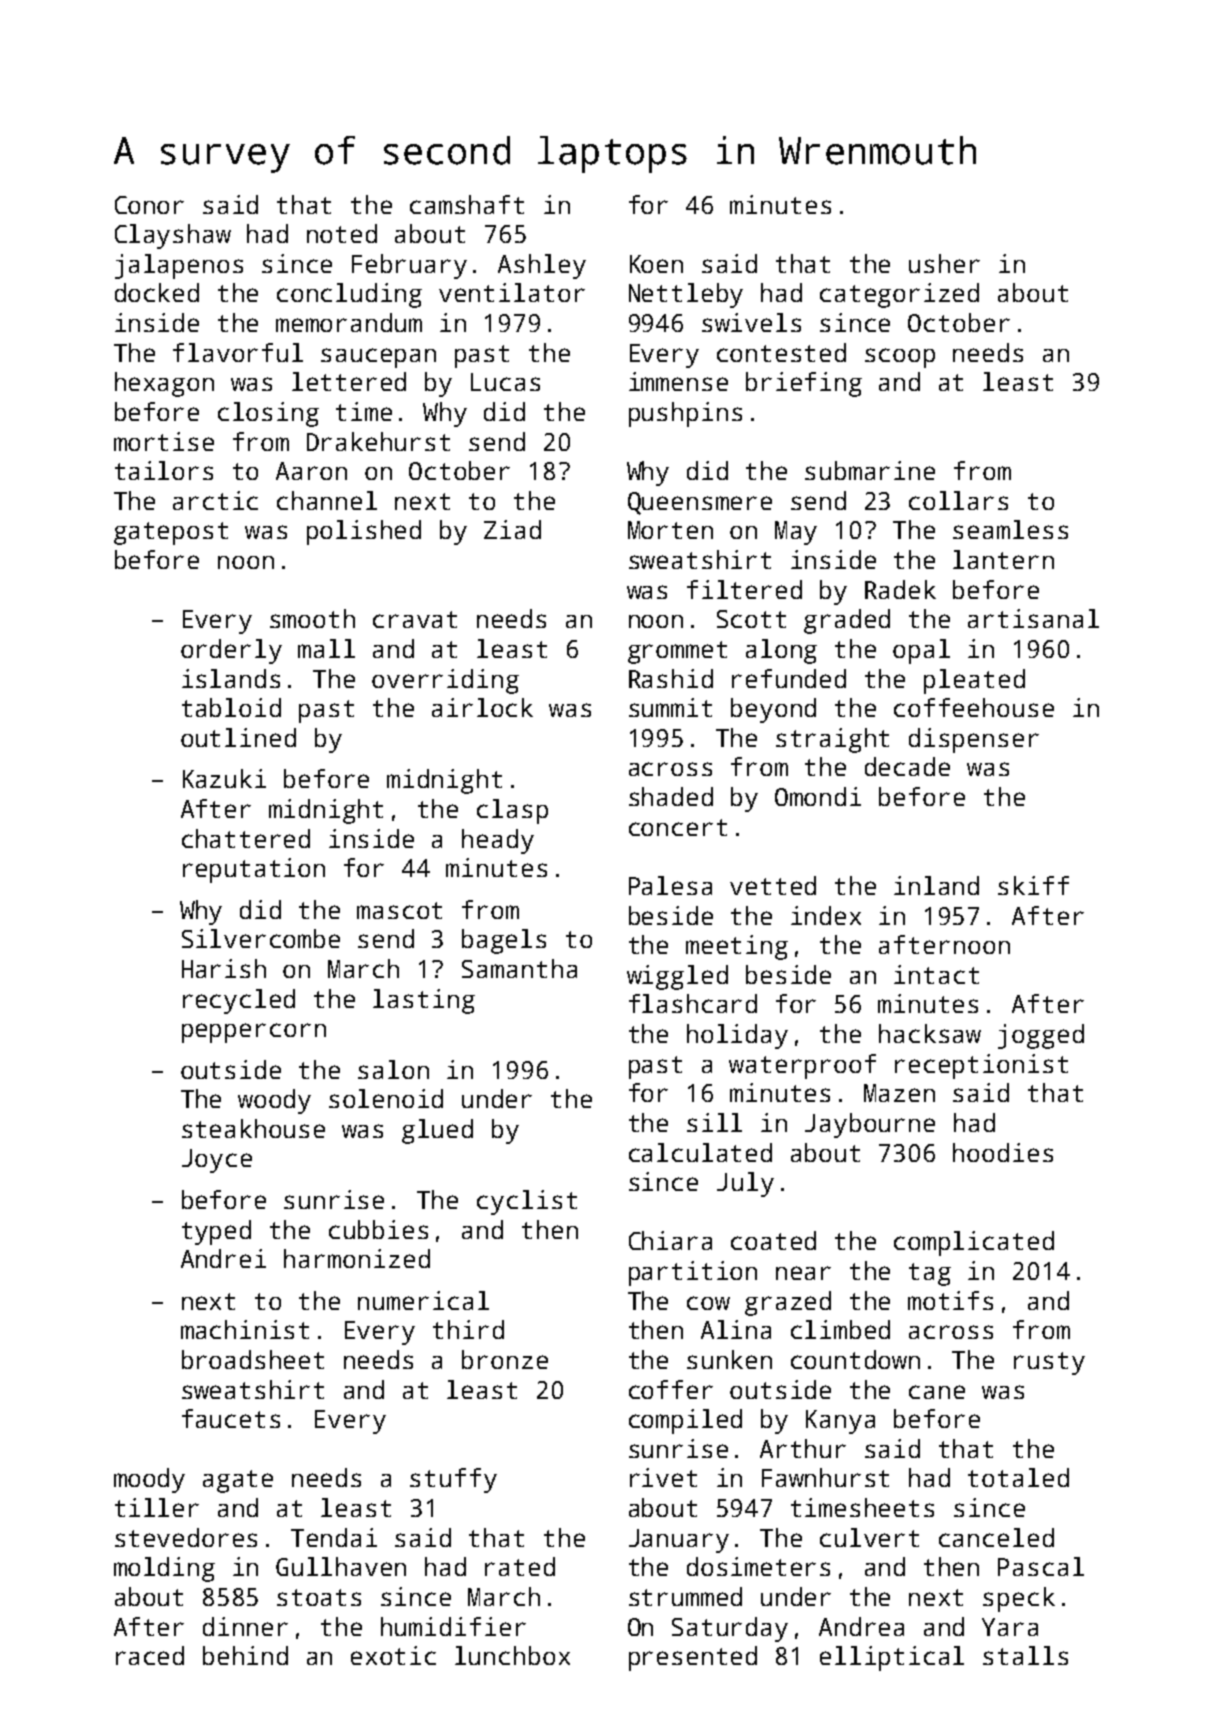  What do you see at coordinates (342, 233) in the image?
I see `noted` at bounding box center [342, 233].
